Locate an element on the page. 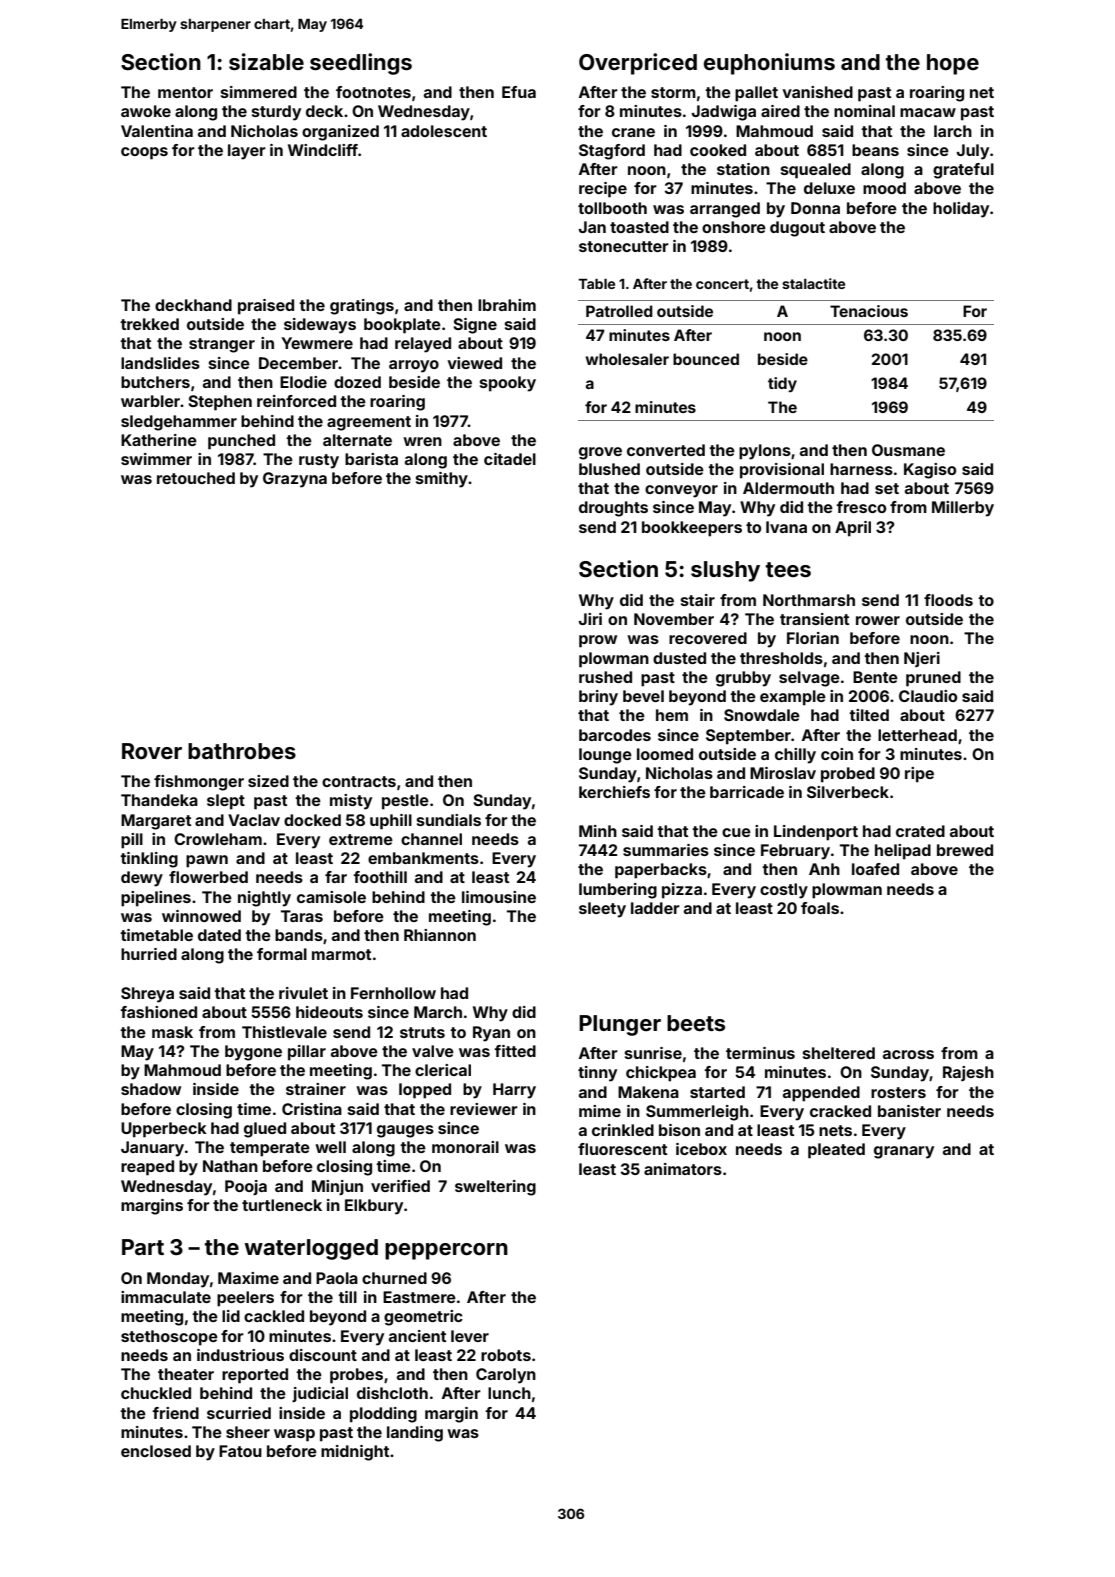 The image size is (1115, 1577). floods is located at coordinates (948, 600).
